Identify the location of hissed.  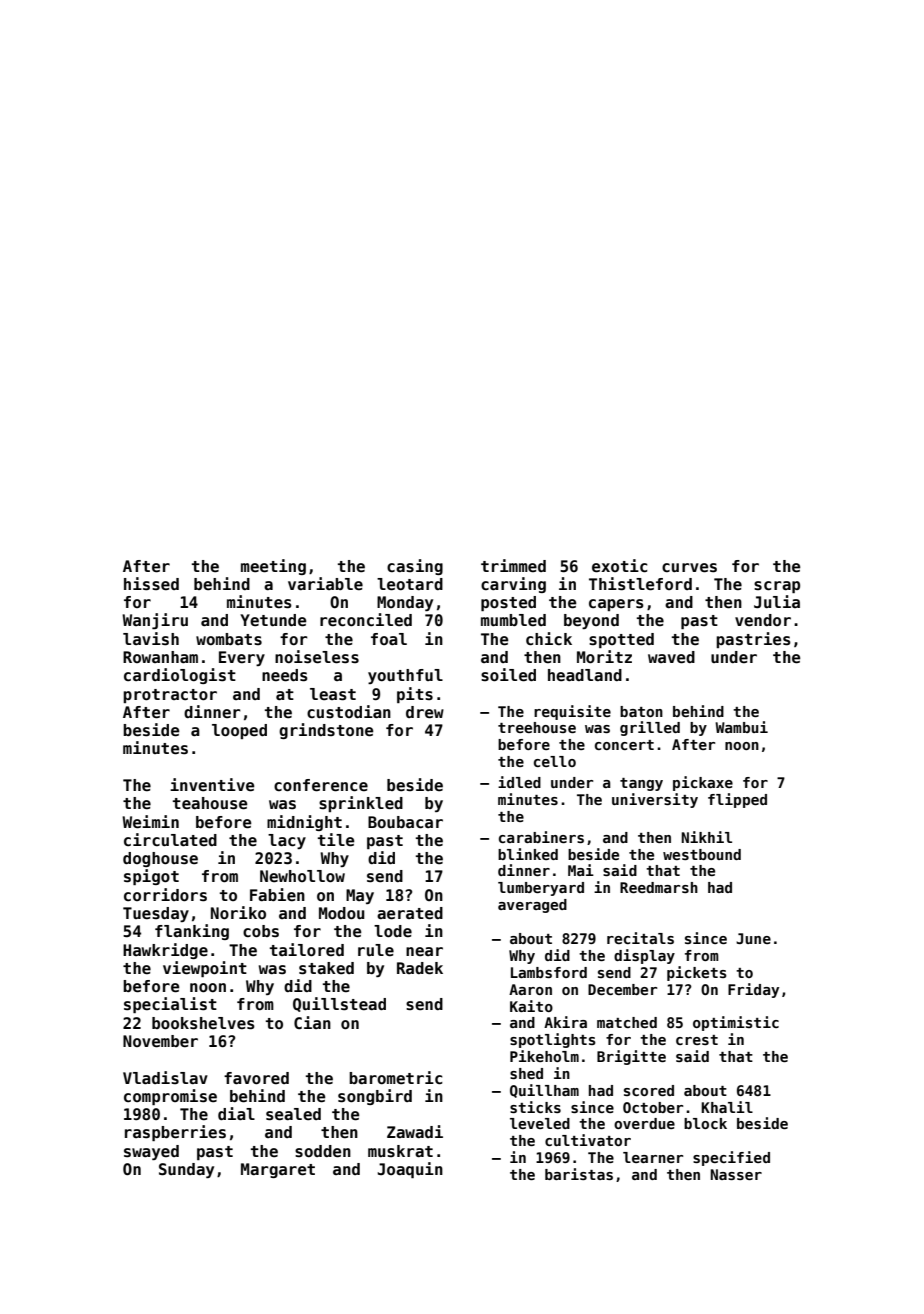
(151, 584).
